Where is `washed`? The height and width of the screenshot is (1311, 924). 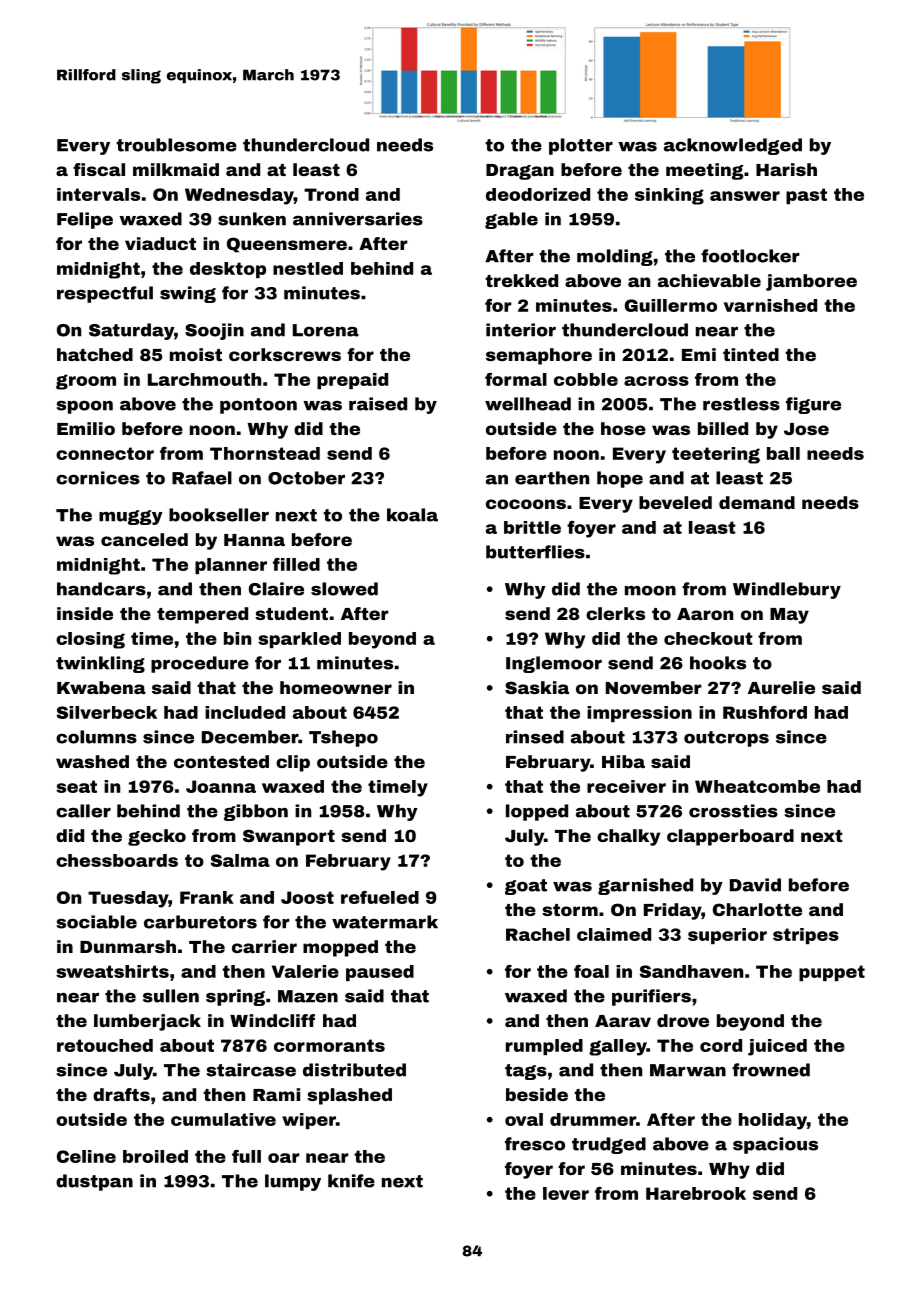
washed is located at coordinates (92, 761).
